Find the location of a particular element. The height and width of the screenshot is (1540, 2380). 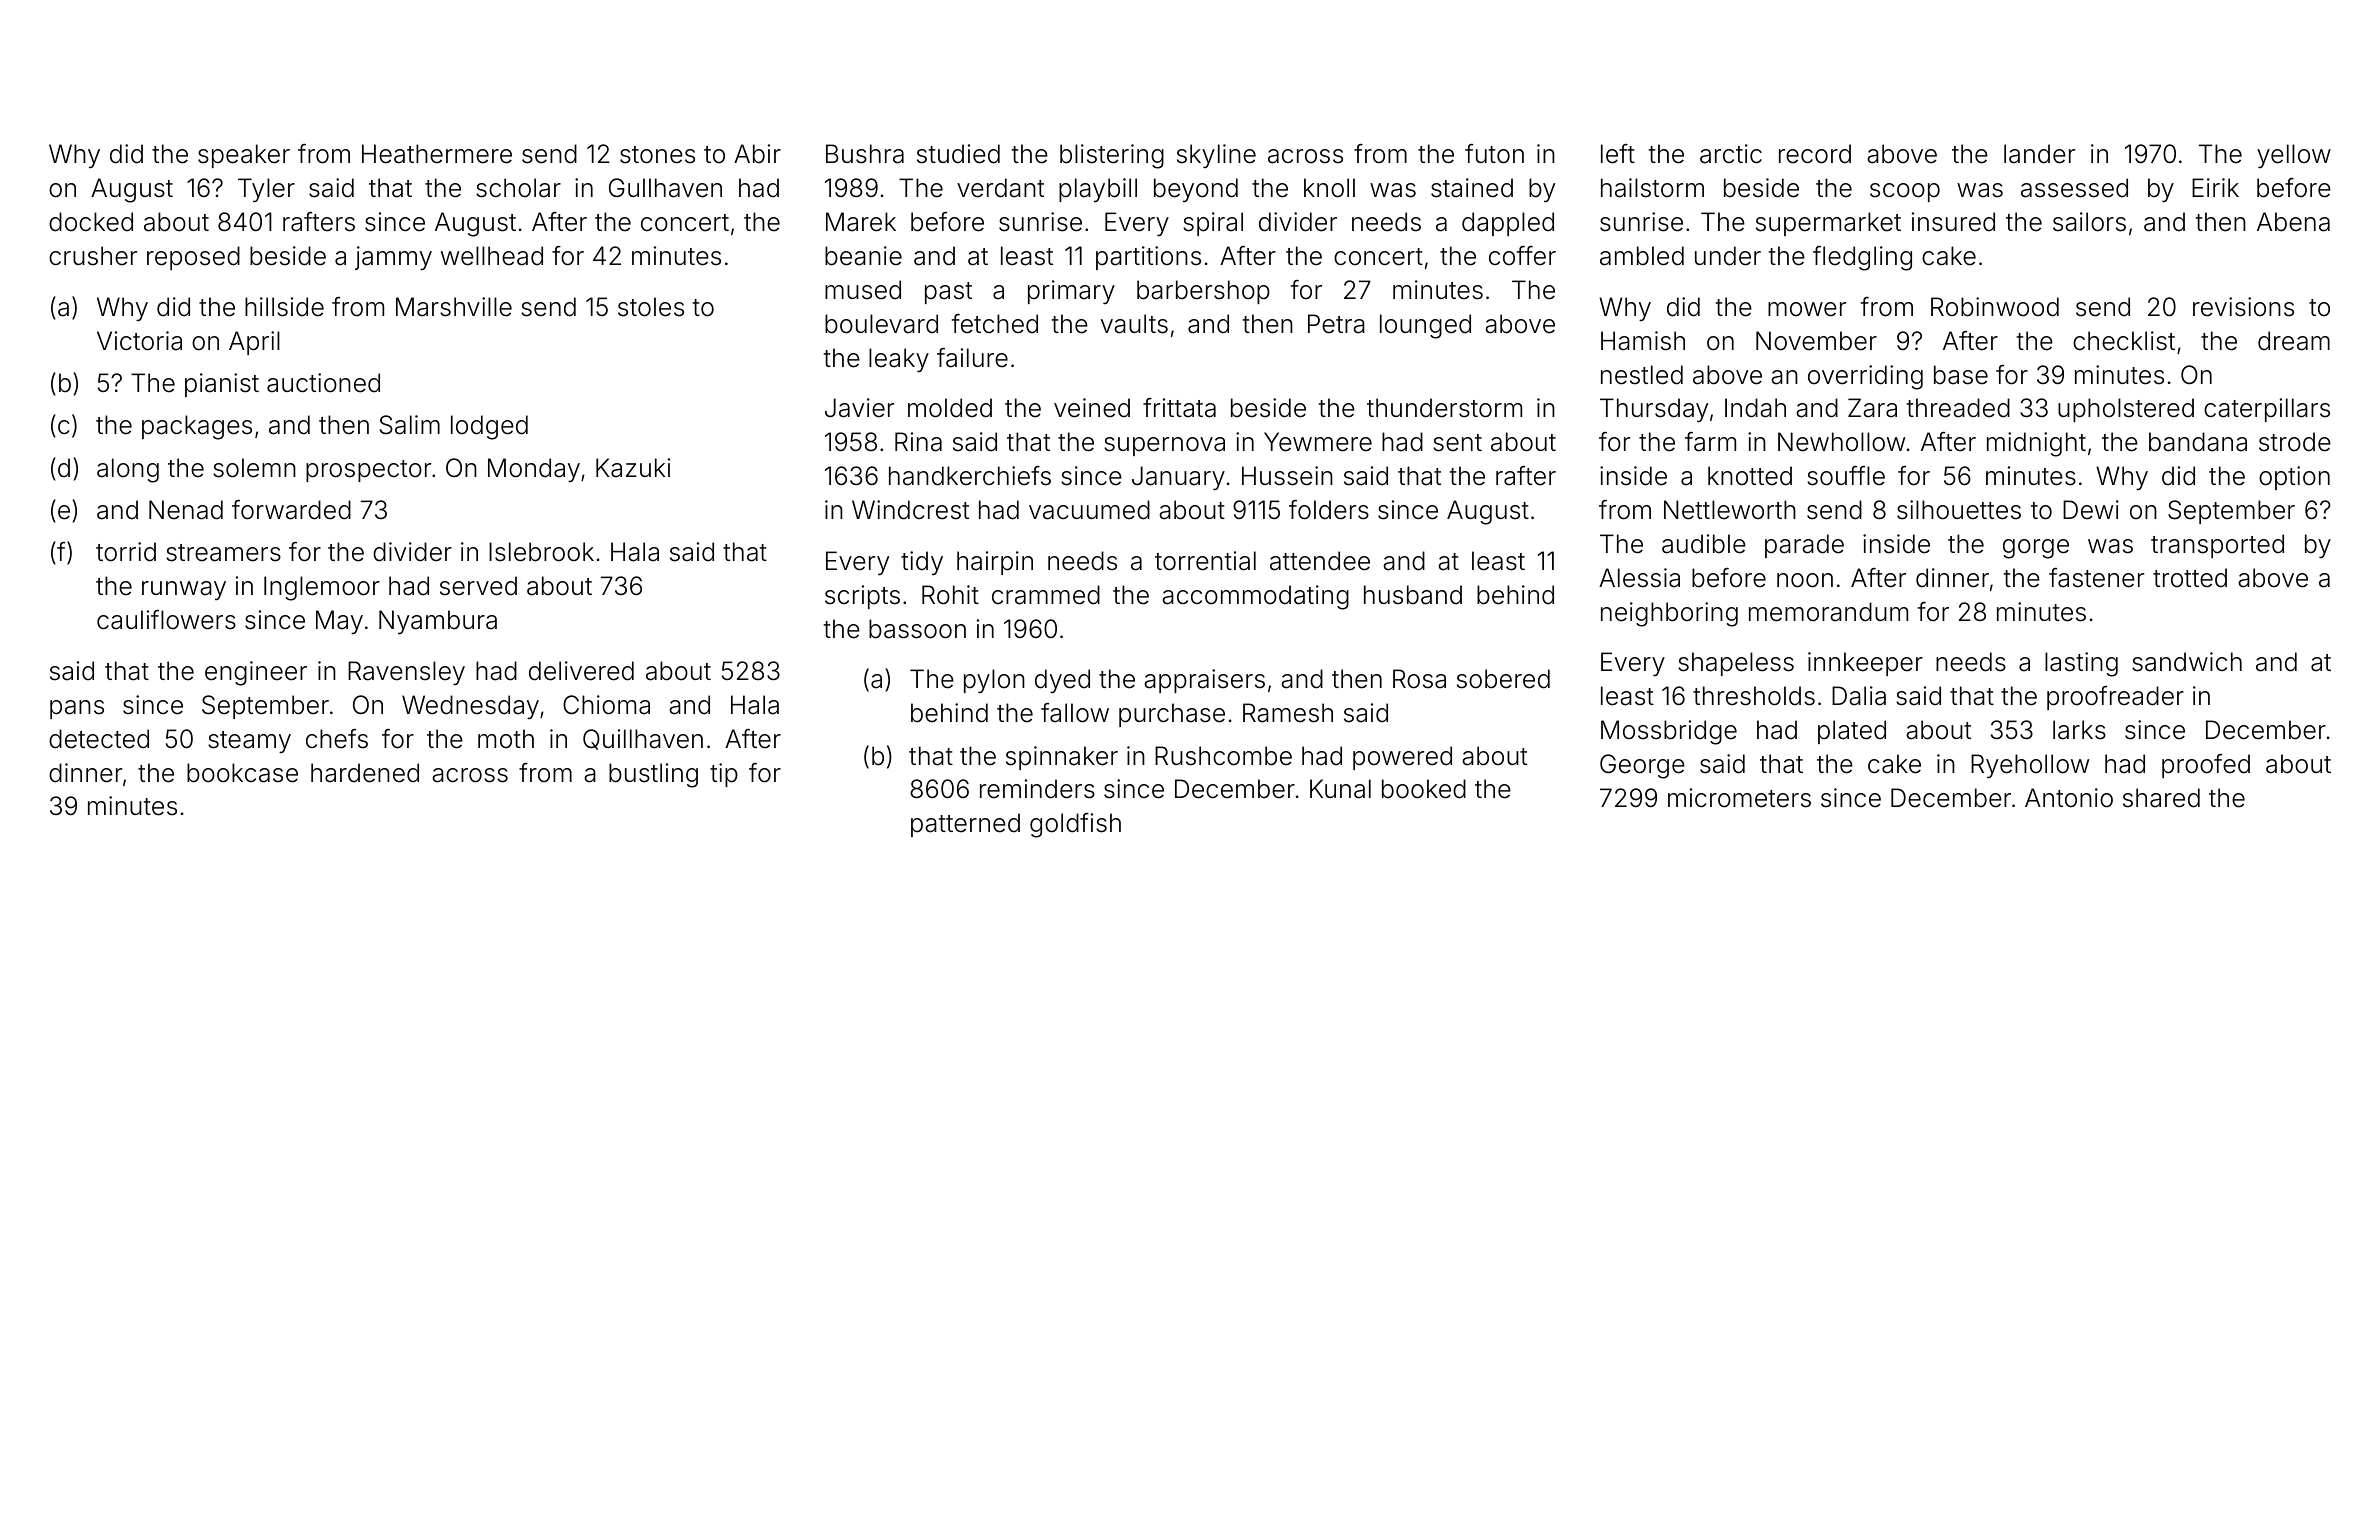

torrid is located at coordinates (126, 552).
